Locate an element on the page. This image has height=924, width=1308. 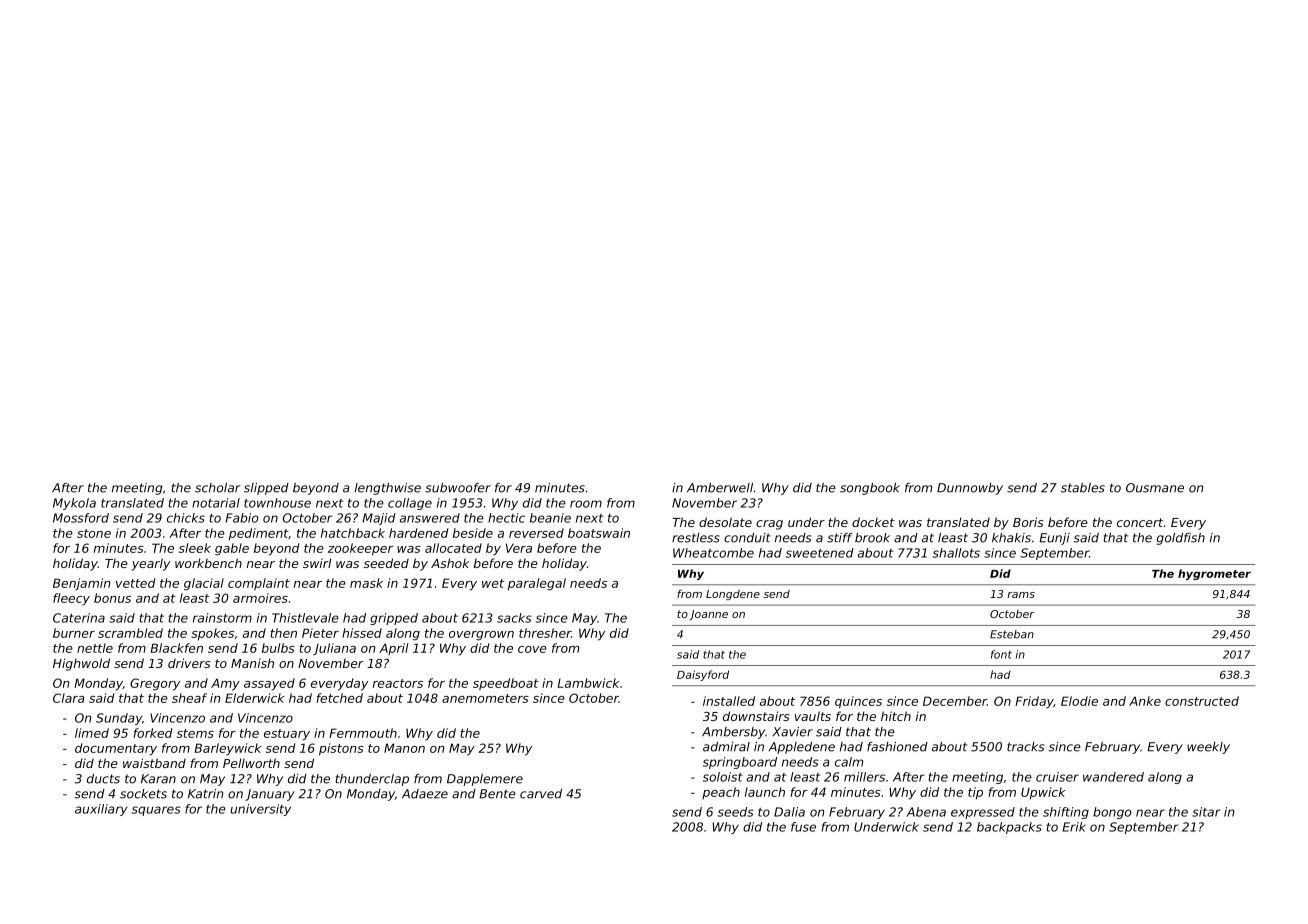
Joanne is located at coordinates (708, 615).
